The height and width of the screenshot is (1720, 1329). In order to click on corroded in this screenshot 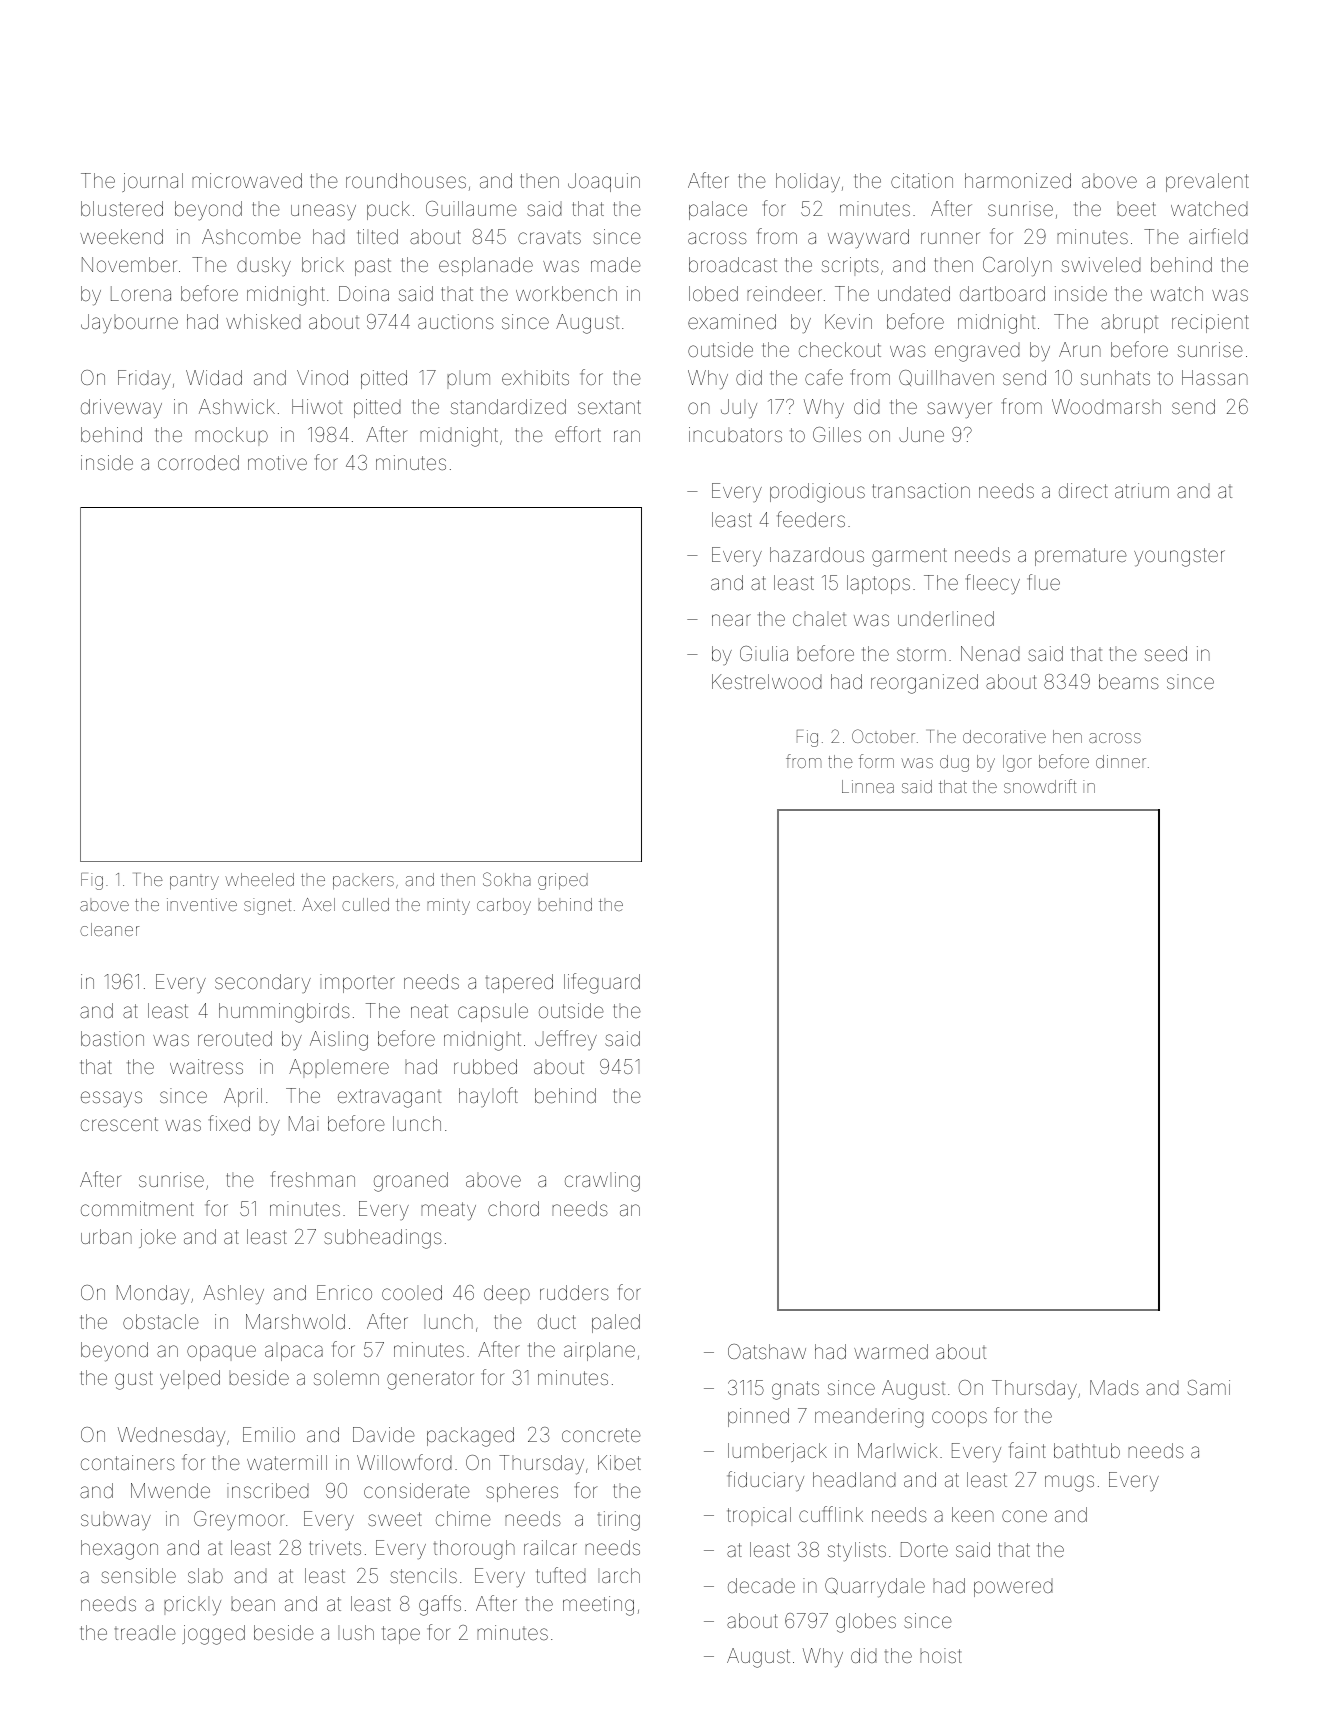, I will do `click(198, 462)`.
